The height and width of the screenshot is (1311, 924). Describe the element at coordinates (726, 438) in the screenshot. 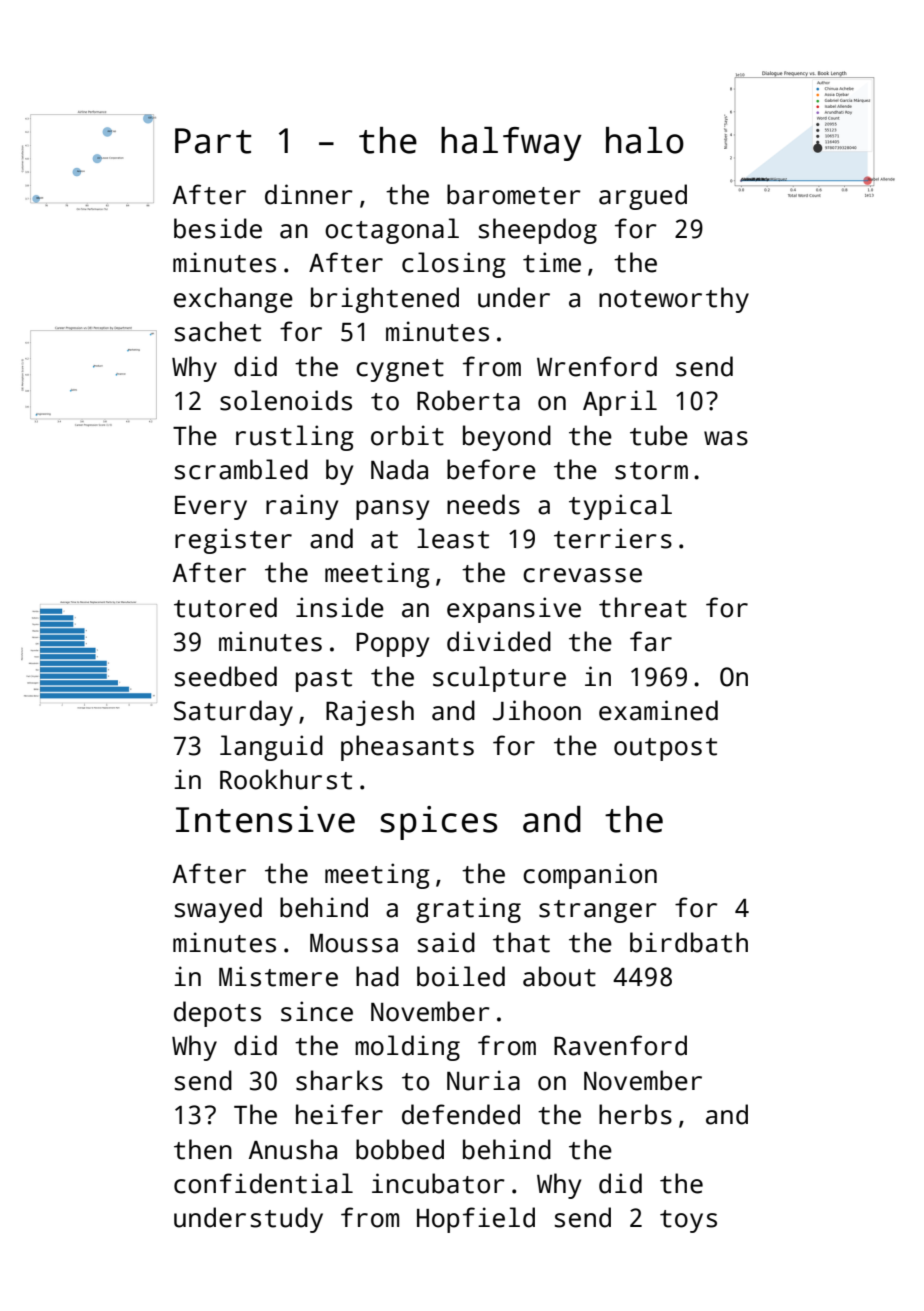

I see `was` at that location.
